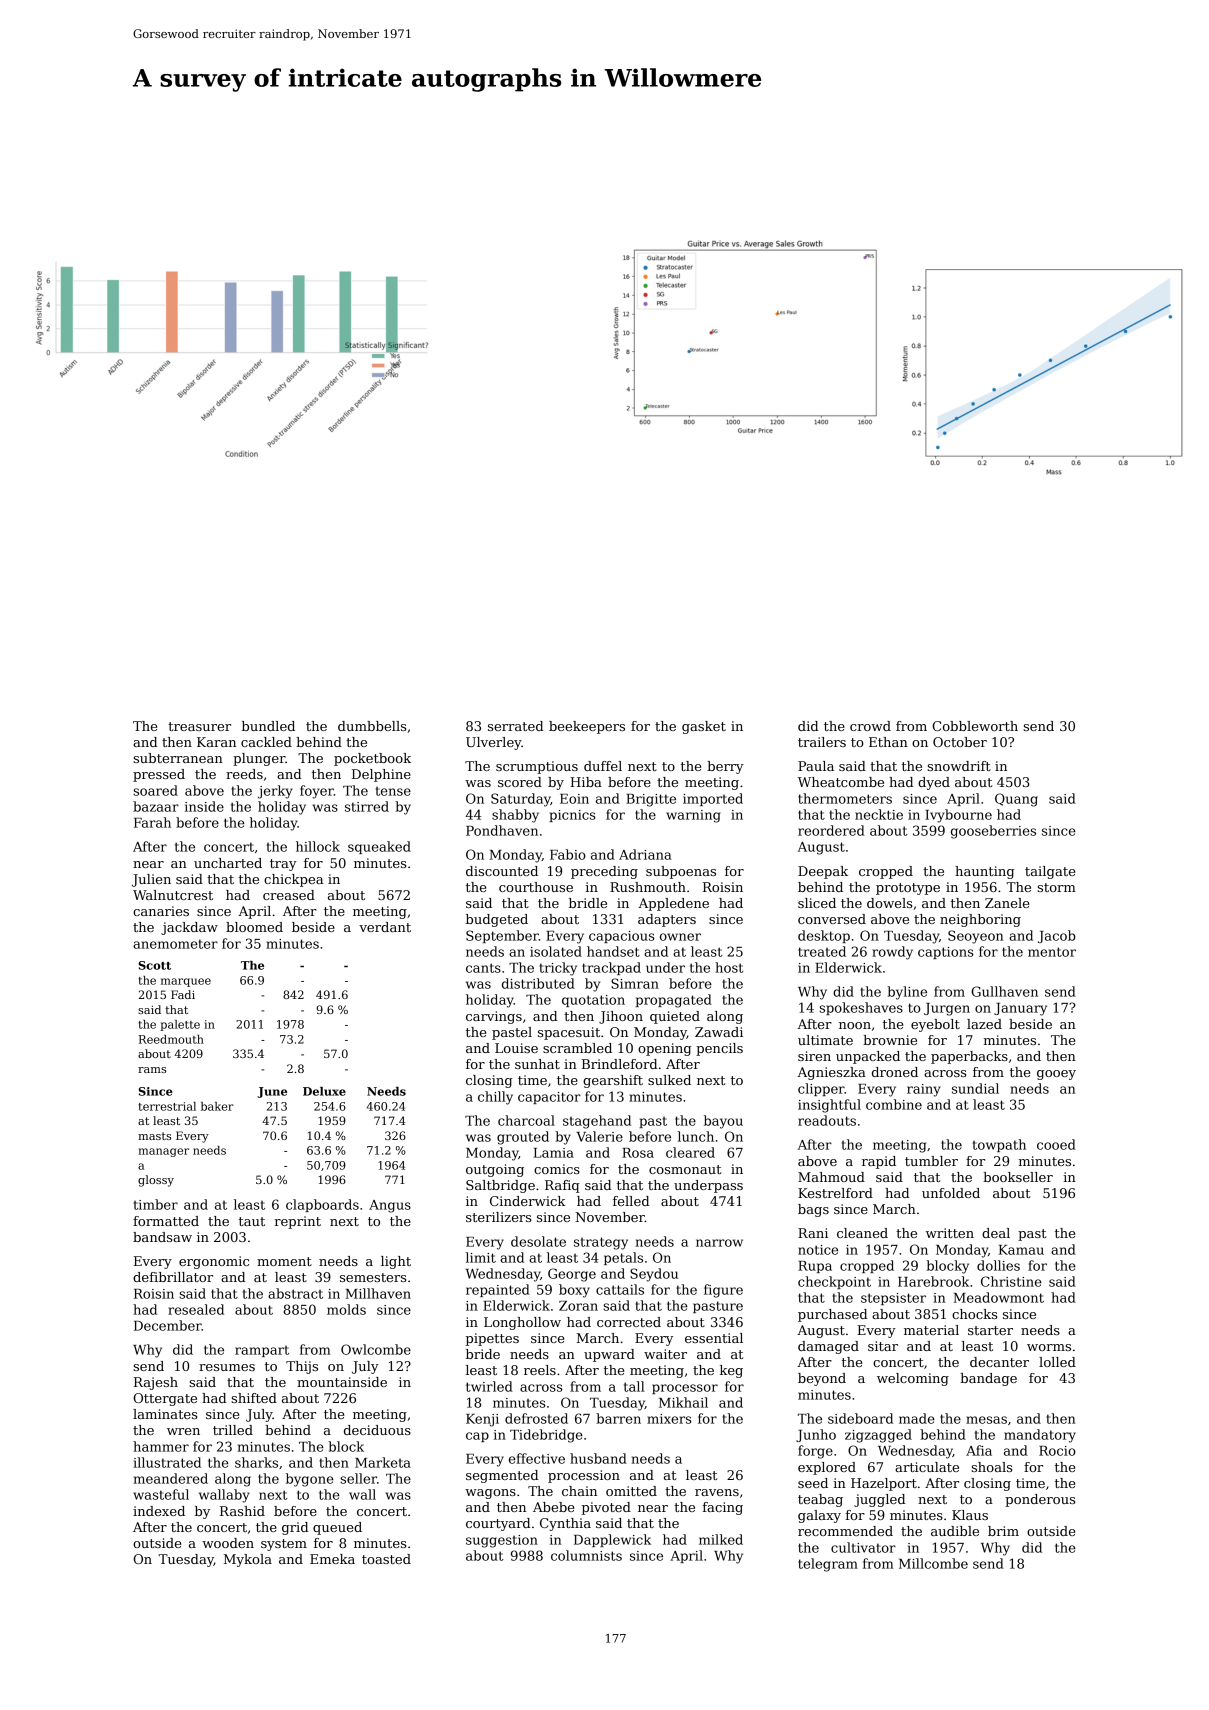  I want to click on rowdy, so click(892, 953).
